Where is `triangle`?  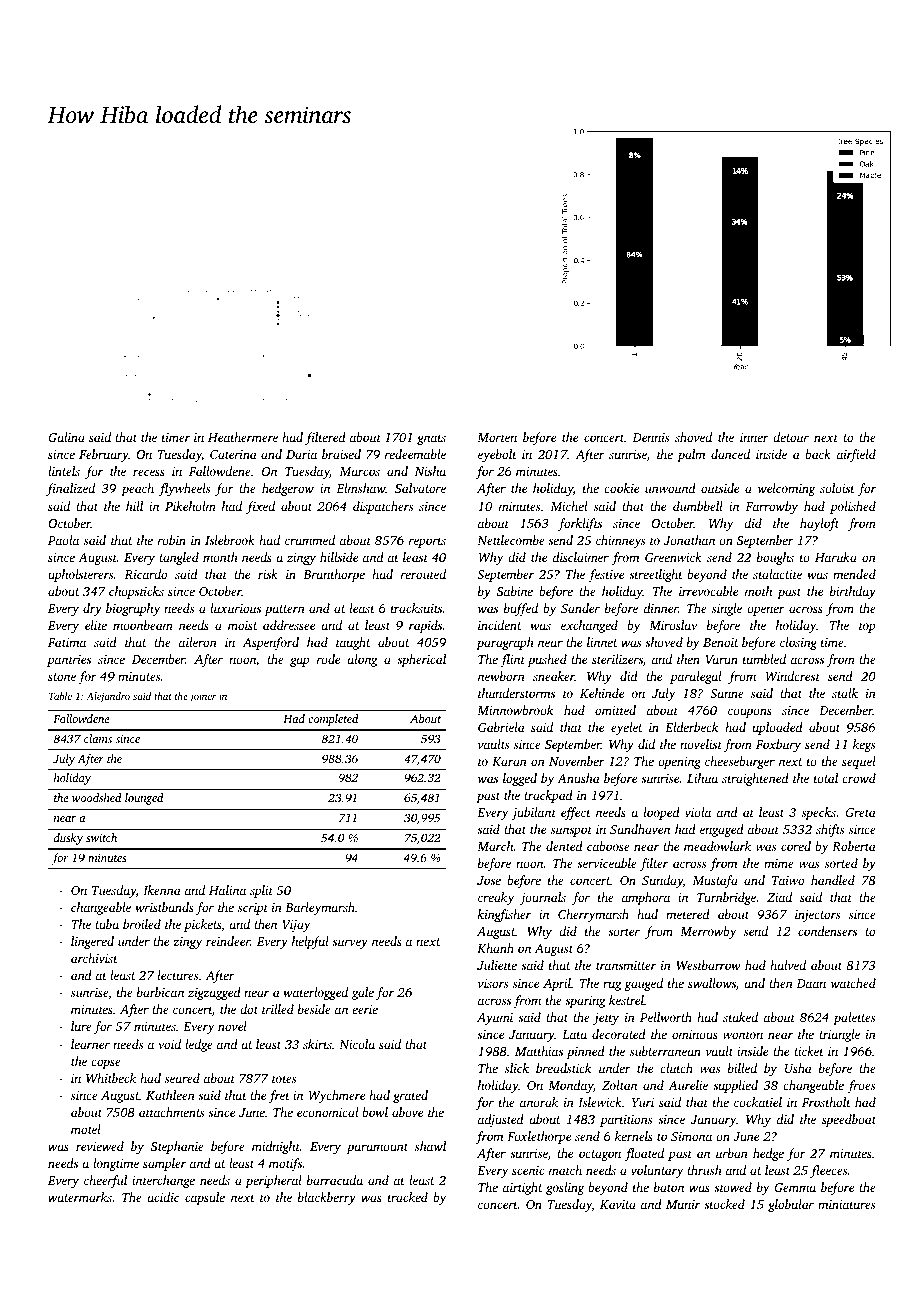
triangle is located at coordinates (839, 1035).
